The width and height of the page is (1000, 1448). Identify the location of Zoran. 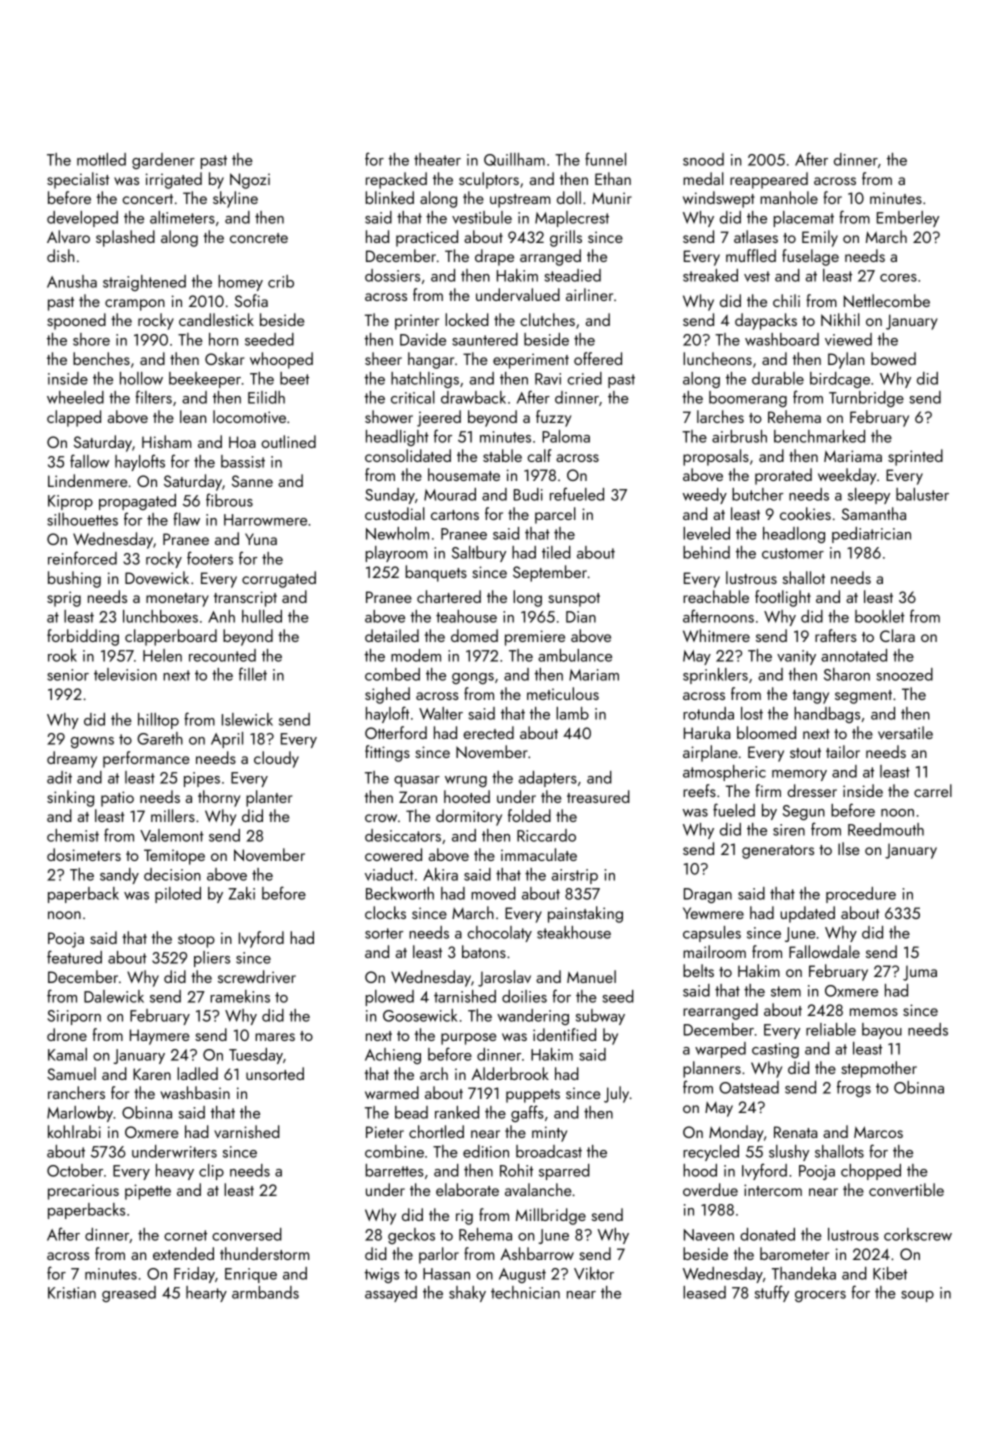
(418, 797).
